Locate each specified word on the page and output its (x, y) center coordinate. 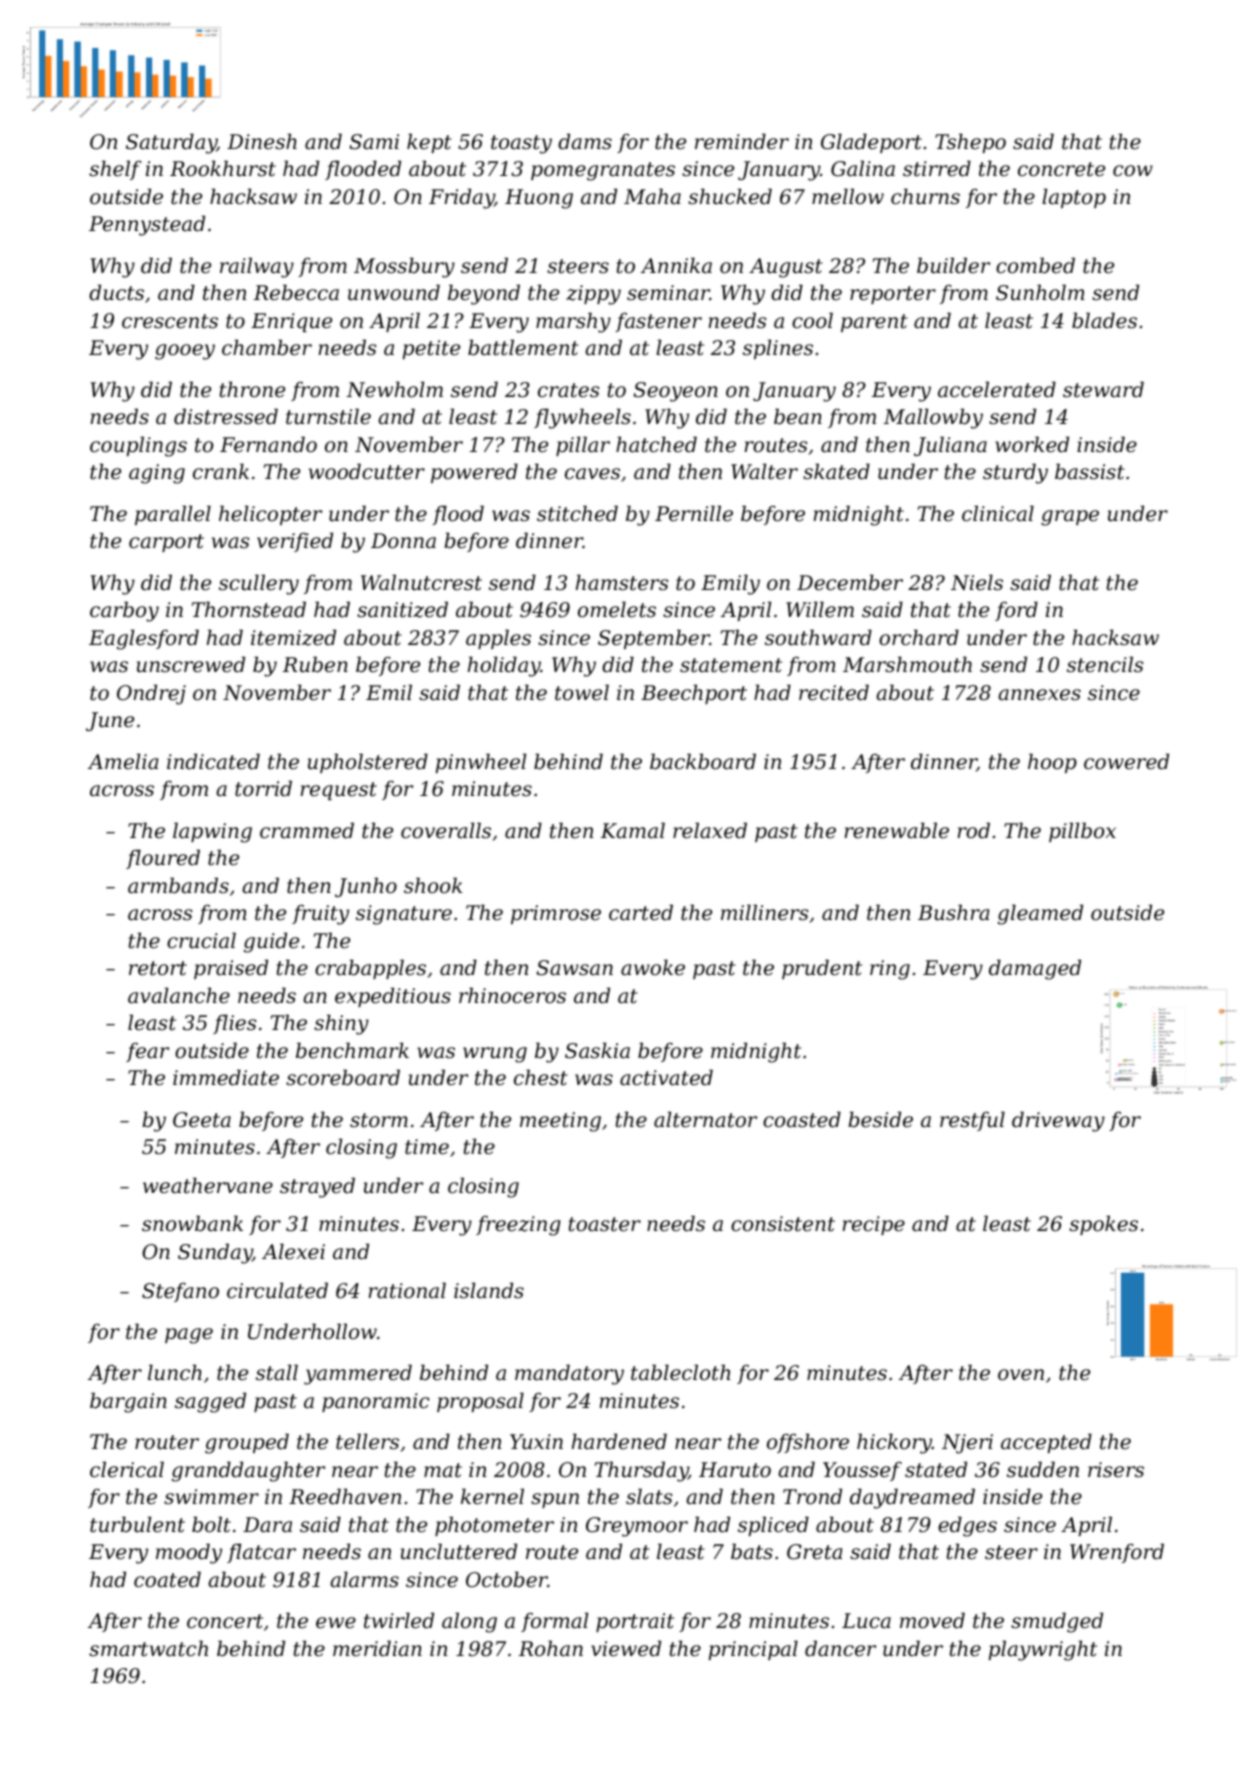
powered (474, 473)
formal (554, 1622)
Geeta (202, 1120)
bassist (1090, 471)
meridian (377, 1648)
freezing (518, 1225)
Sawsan (574, 968)
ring (890, 970)
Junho (366, 887)
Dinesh (262, 141)
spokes (1103, 1225)
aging (157, 474)
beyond (484, 294)
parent (874, 323)
